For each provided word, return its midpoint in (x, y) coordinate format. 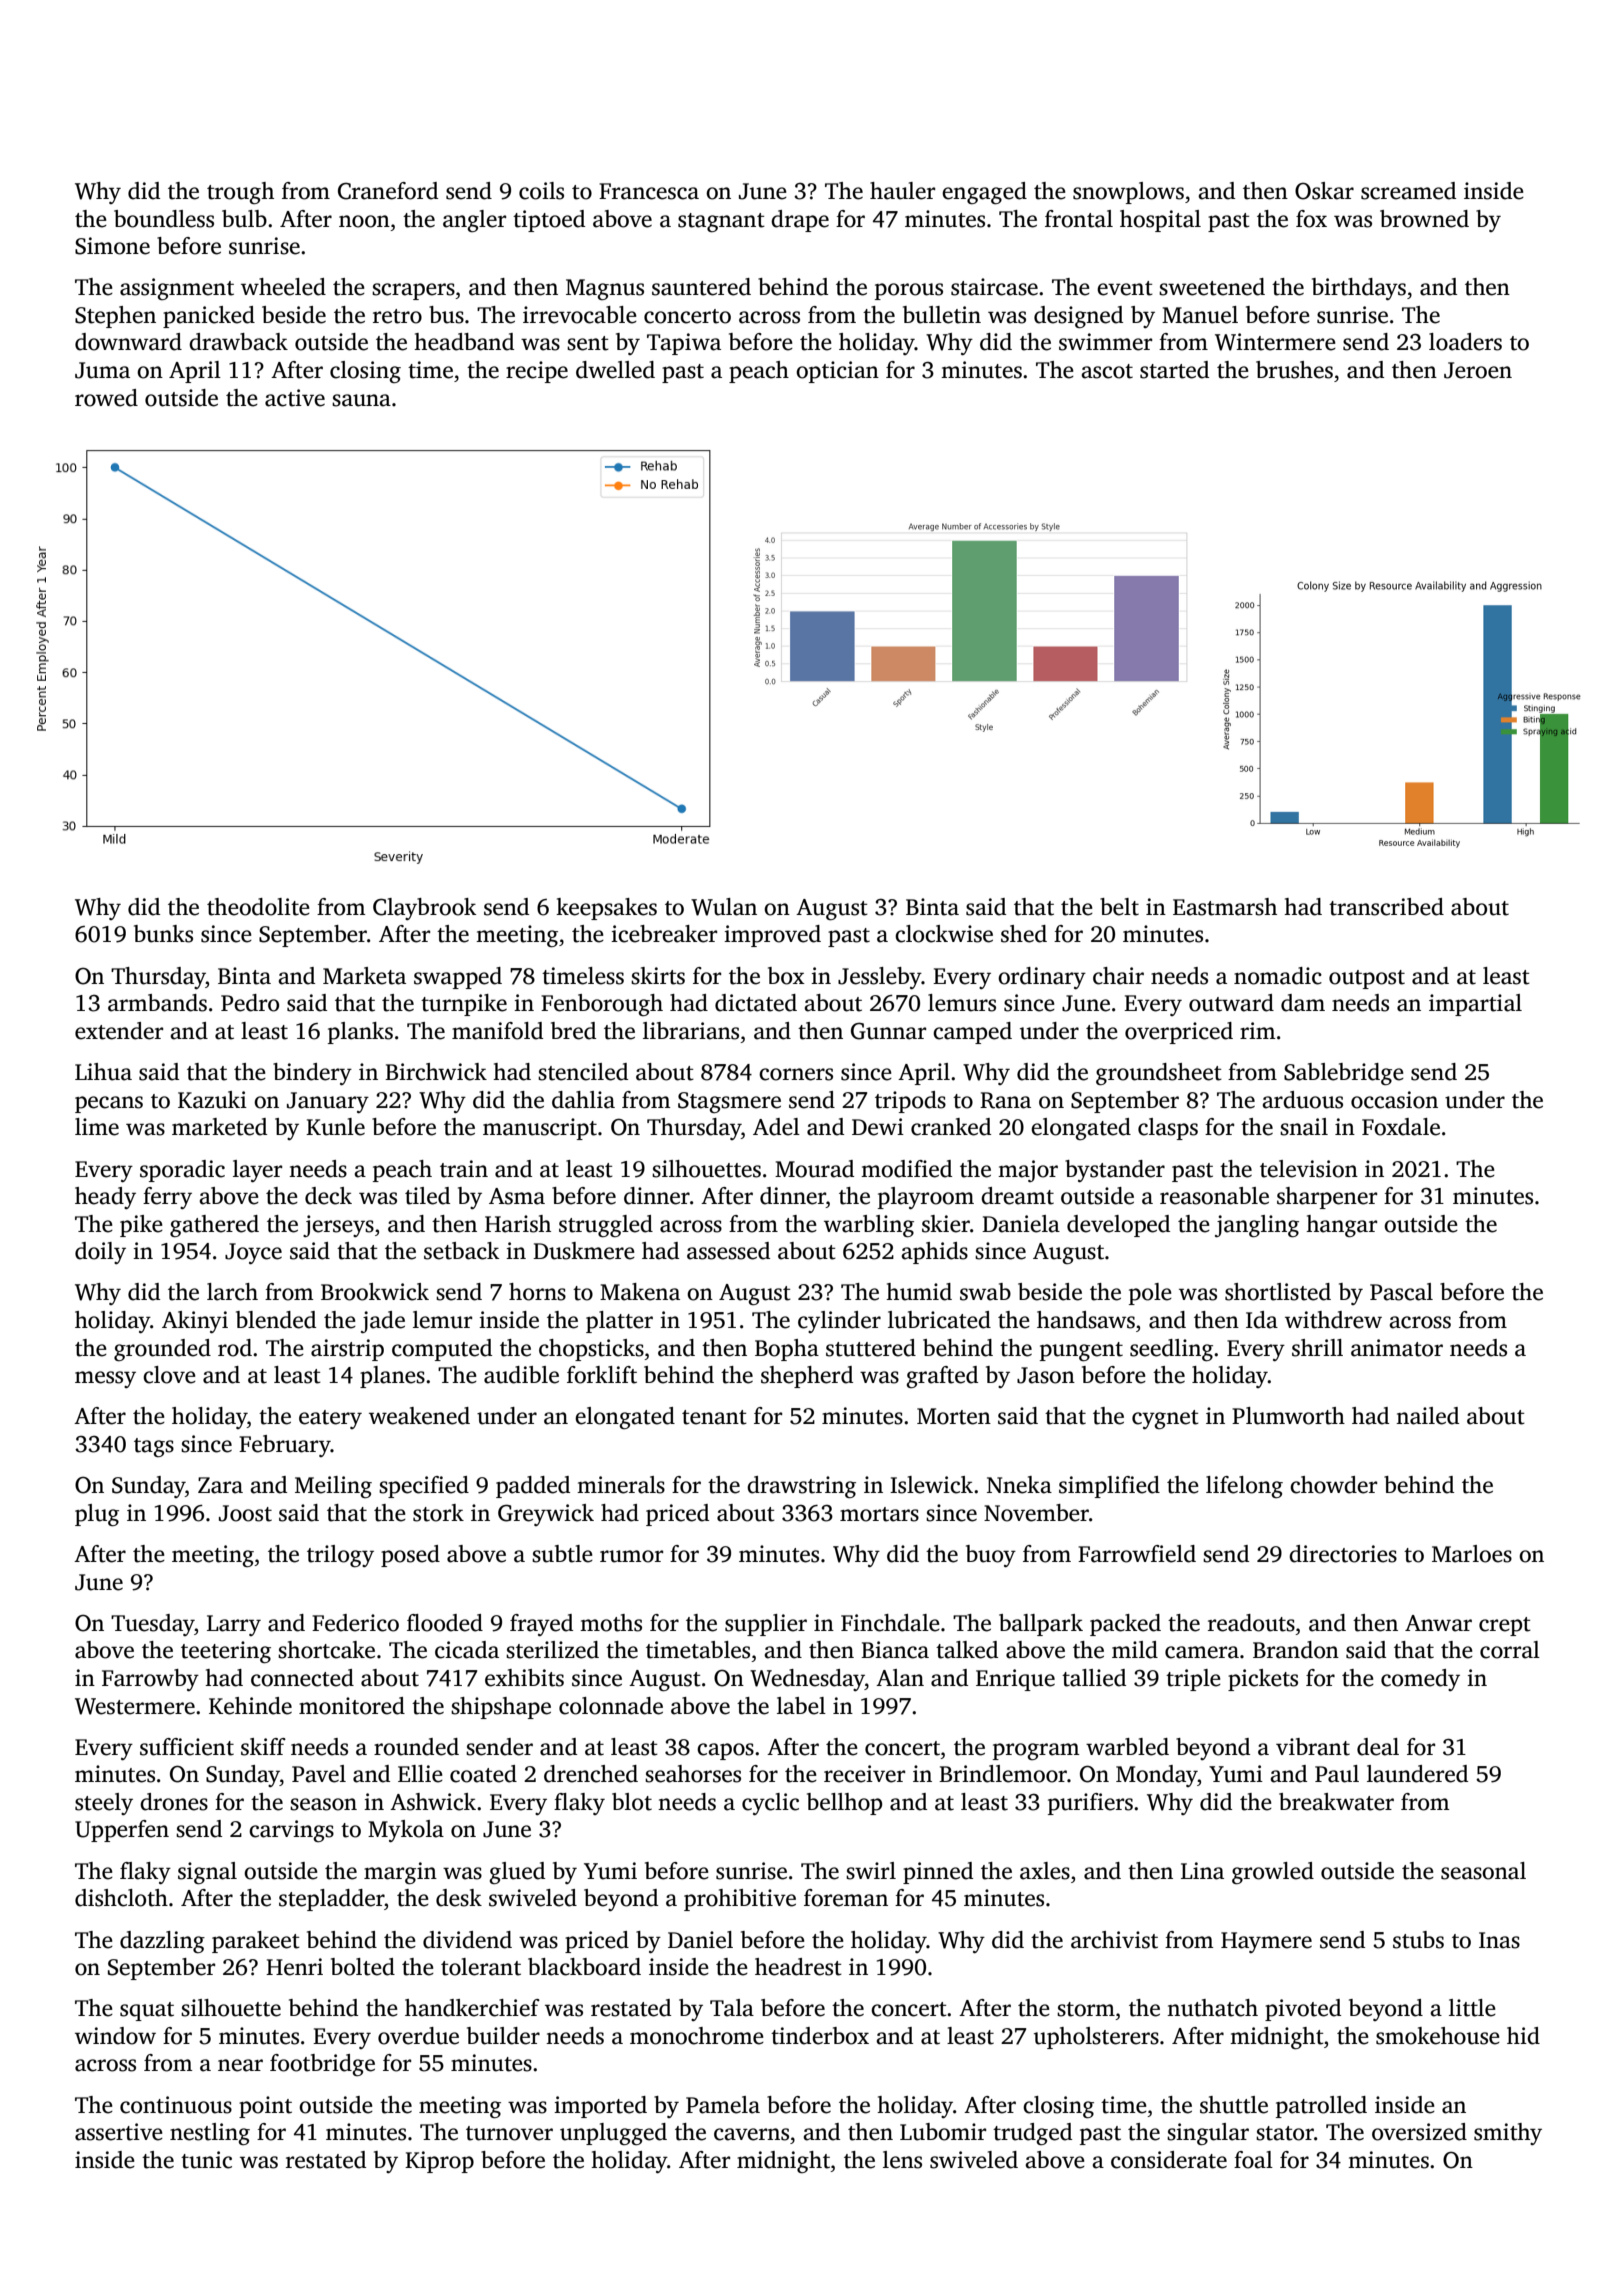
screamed (1408, 191)
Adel (776, 1127)
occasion (1394, 1100)
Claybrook (424, 909)
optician (837, 372)
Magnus (605, 289)
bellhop (844, 1804)
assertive (119, 2132)
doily (100, 1253)
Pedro (250, 1003)
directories (1343, 1554)
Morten (954, 1416)
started (1174, 370)
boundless (164, 219)
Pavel (319, 1774)
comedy (1420, 1680)
